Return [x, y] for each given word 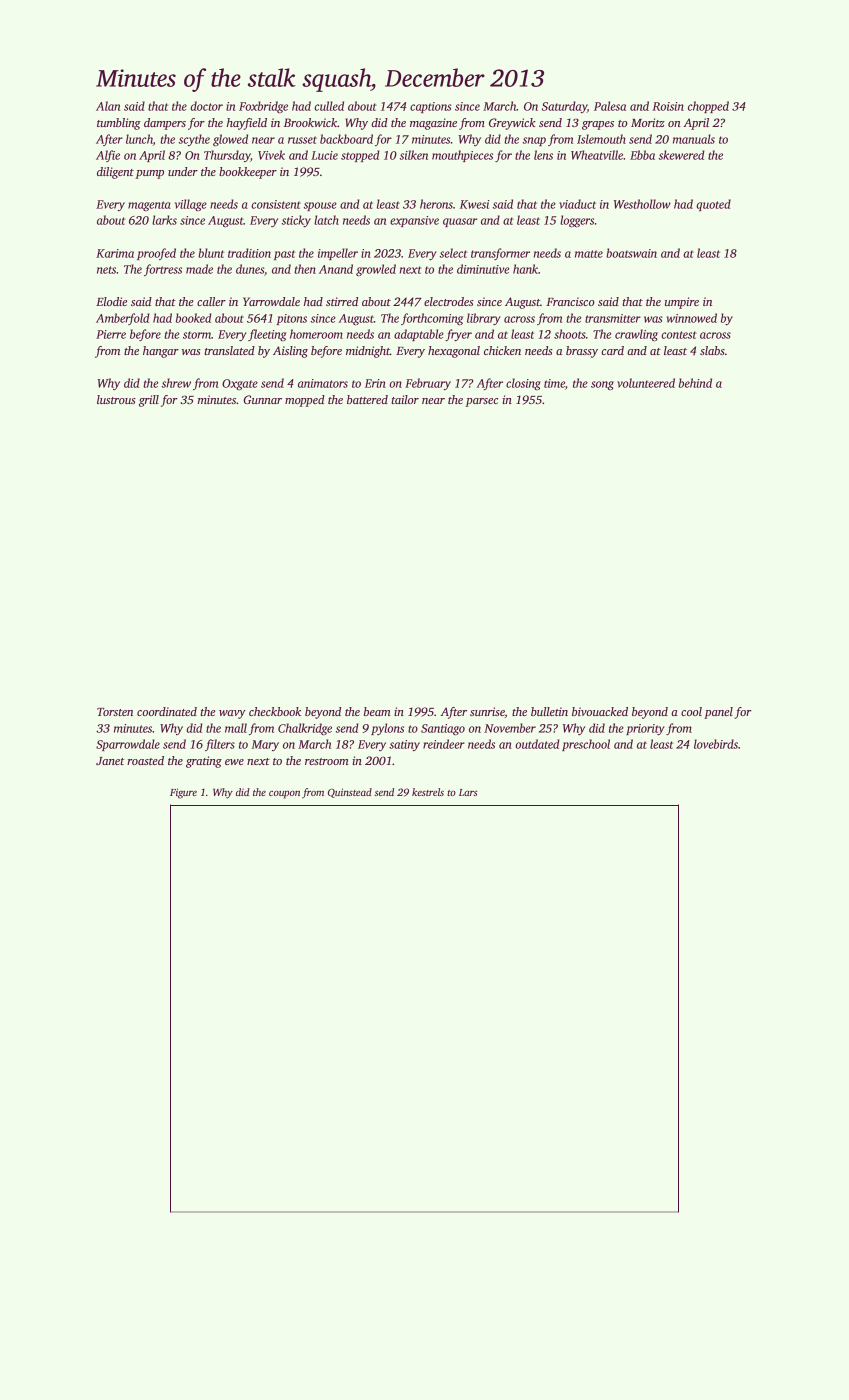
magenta [149, 206]
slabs [712, 350]
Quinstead [350, 793]
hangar [161, 352]
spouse [320, 206]
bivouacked [600, 711]
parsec [481, 402]
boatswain [631, 253]
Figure [183, 793]
